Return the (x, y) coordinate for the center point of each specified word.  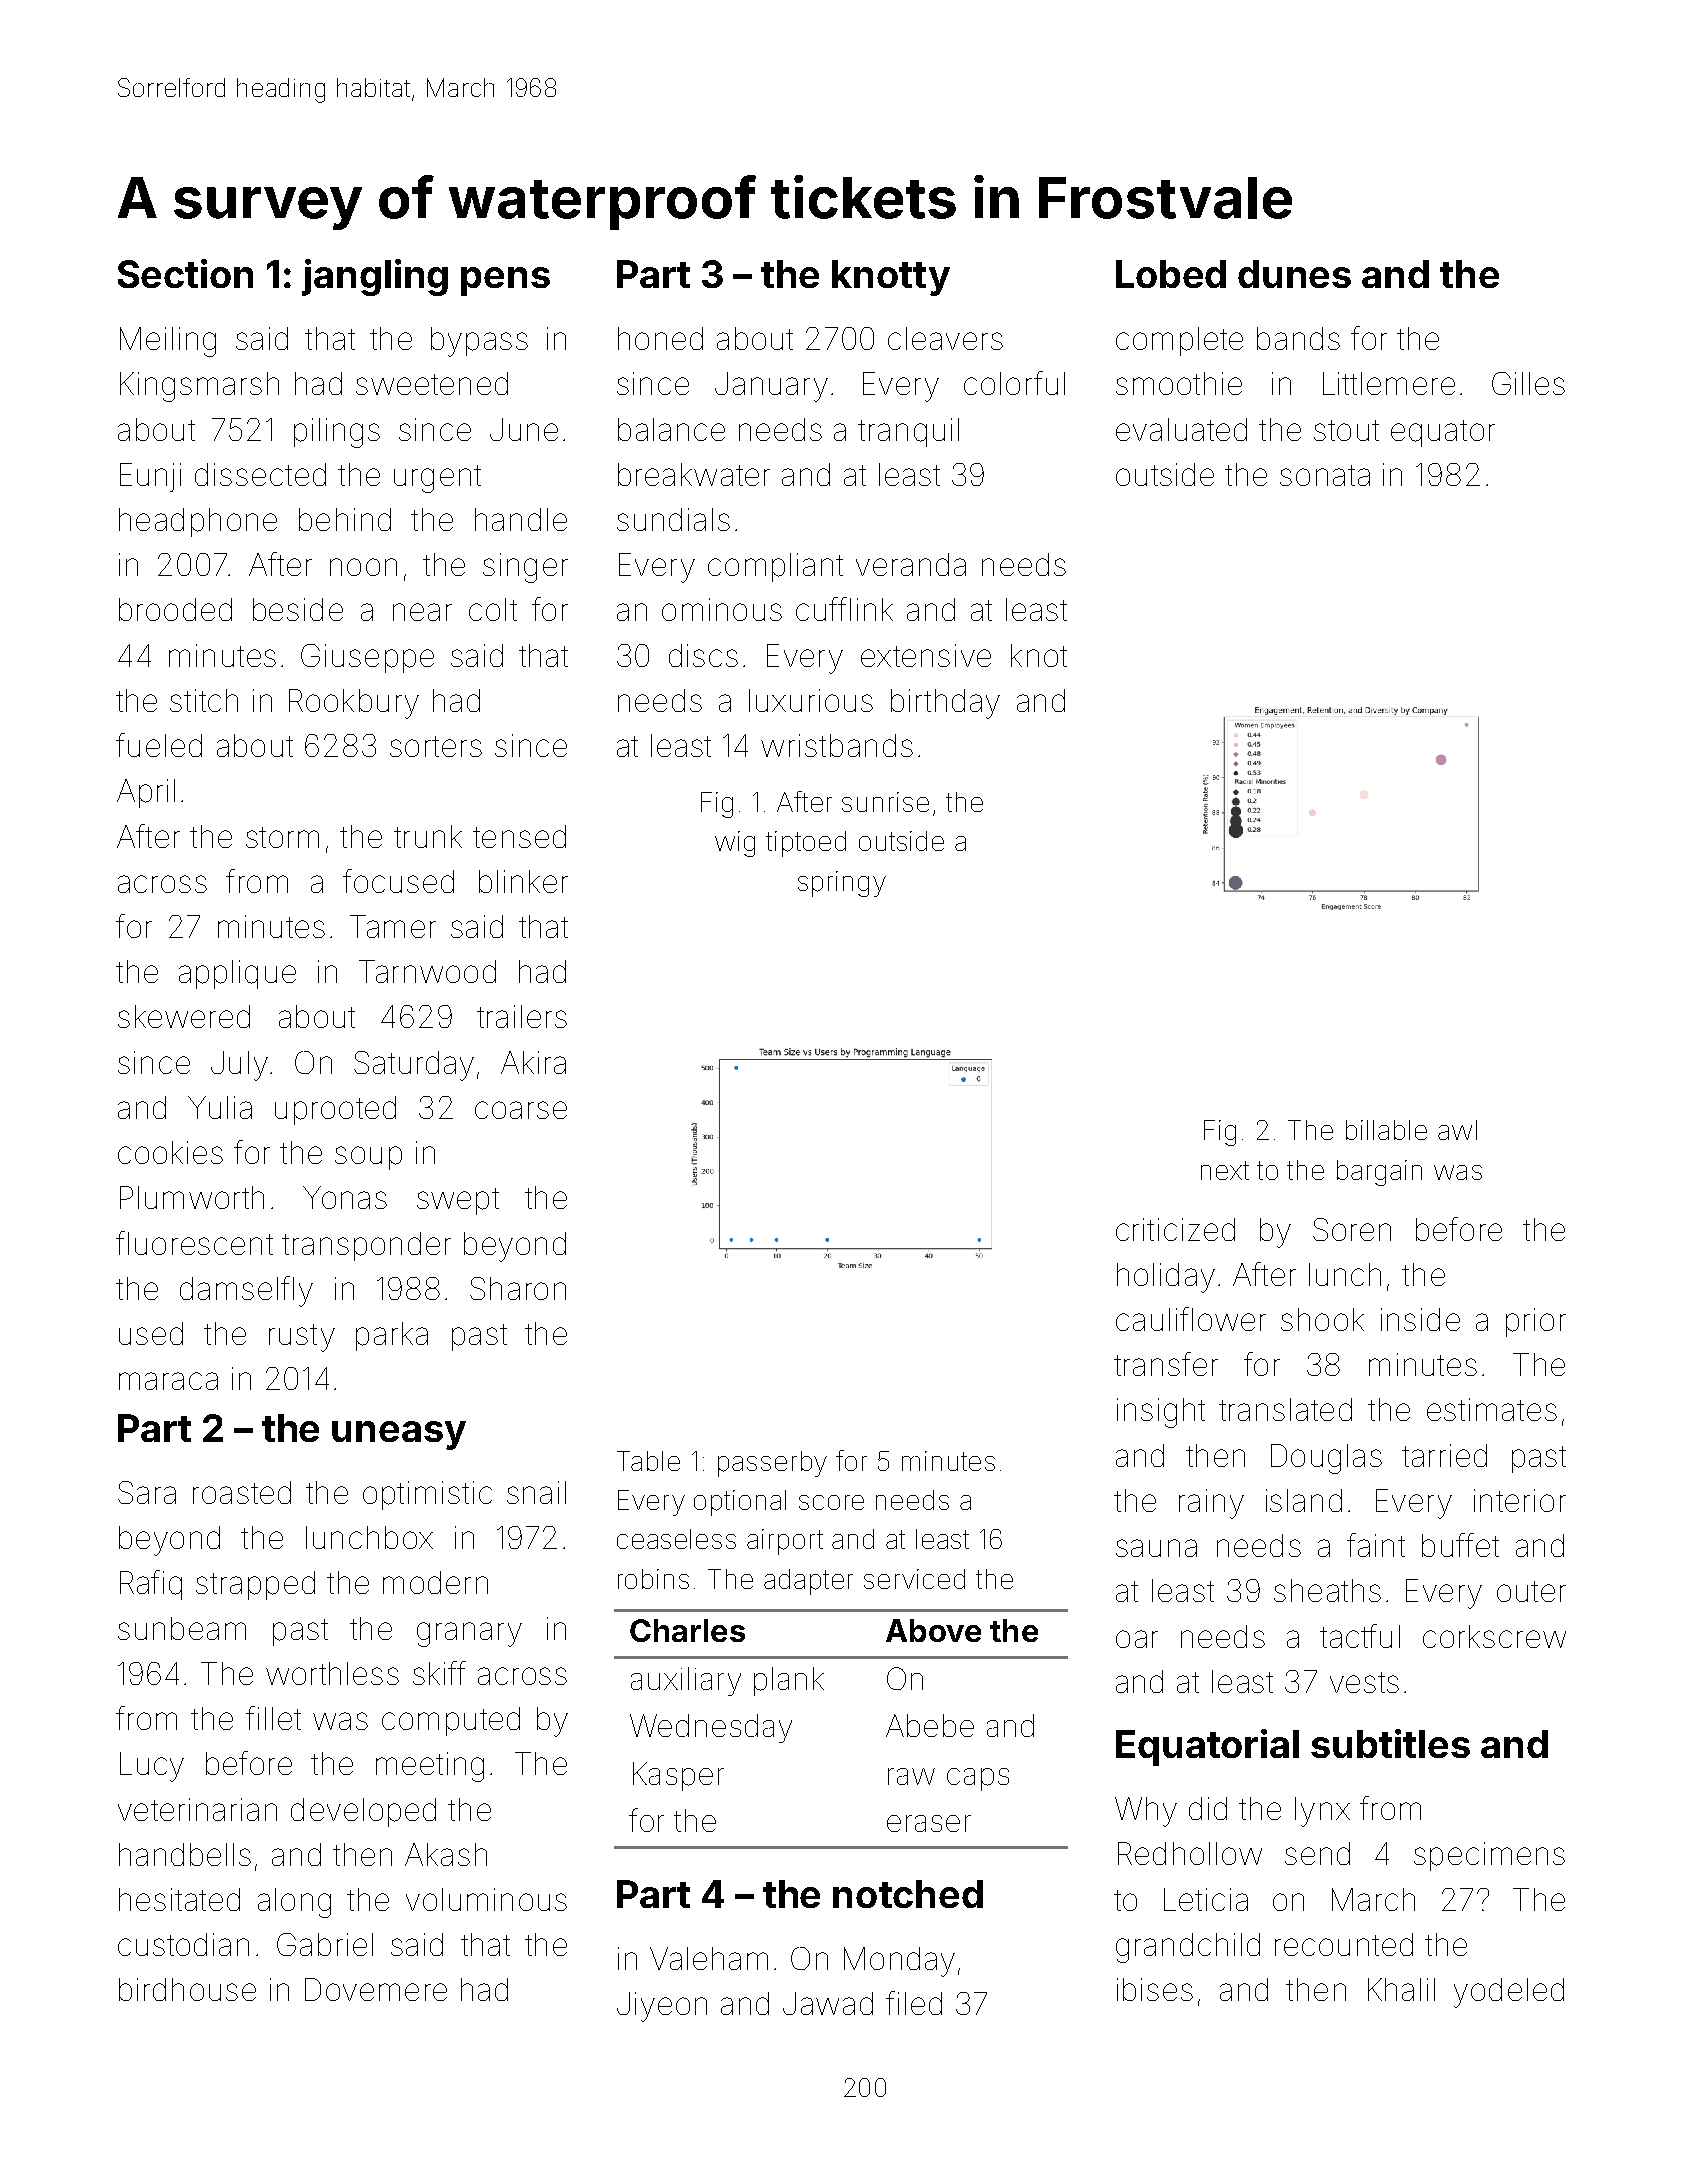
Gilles (1528, 383)
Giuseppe (367, 658)
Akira (533, 1062)
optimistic (427, 1495)
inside (1420, 1319)
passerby (772, 1464)
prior (1536, 1322)
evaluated (1181, 429)
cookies (170, 1152)
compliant (775, 567)
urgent (437, 479)
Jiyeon (662, 2007)
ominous (722, 609)
